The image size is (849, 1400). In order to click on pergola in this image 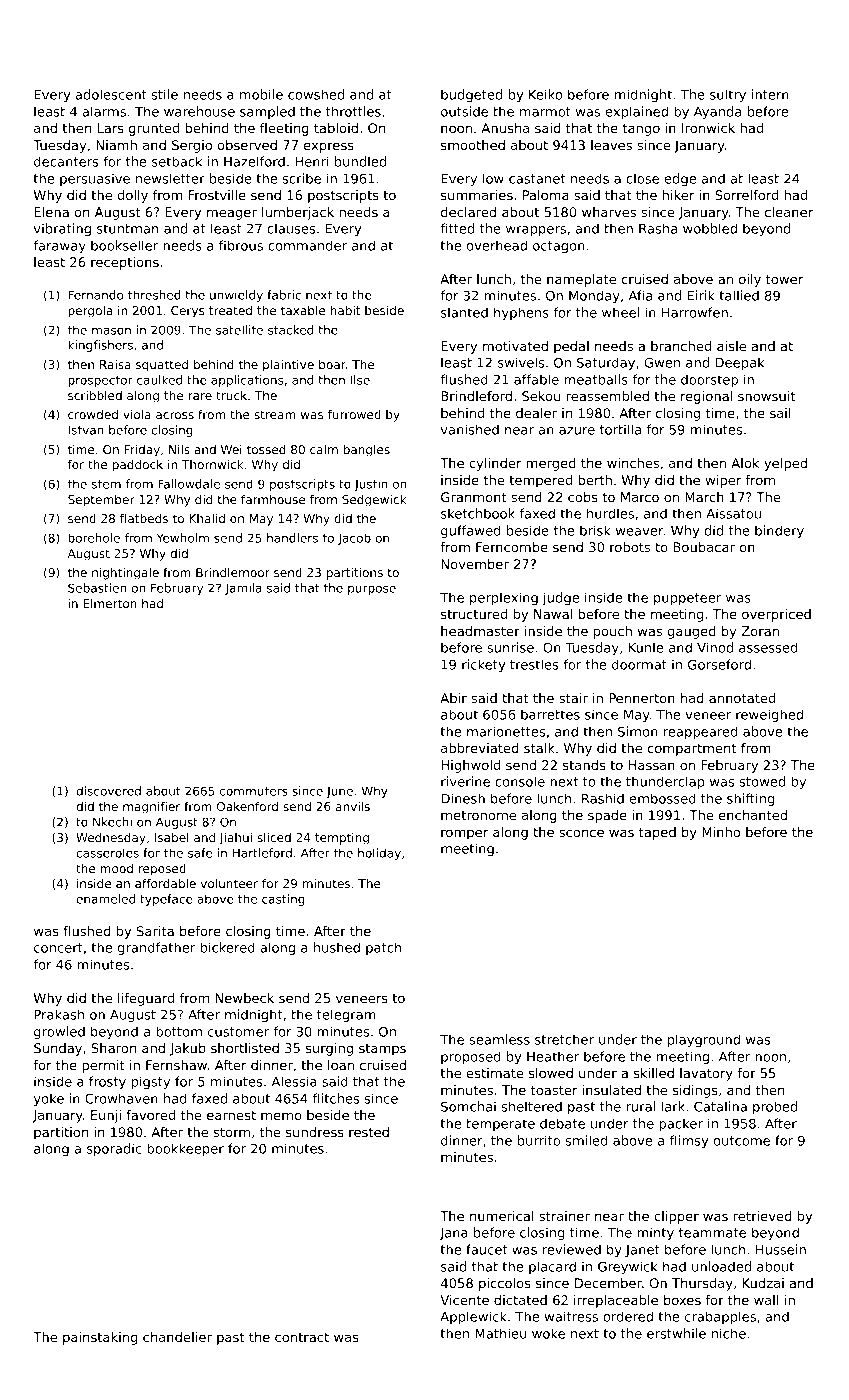, I will do `click(90, 312)`.
